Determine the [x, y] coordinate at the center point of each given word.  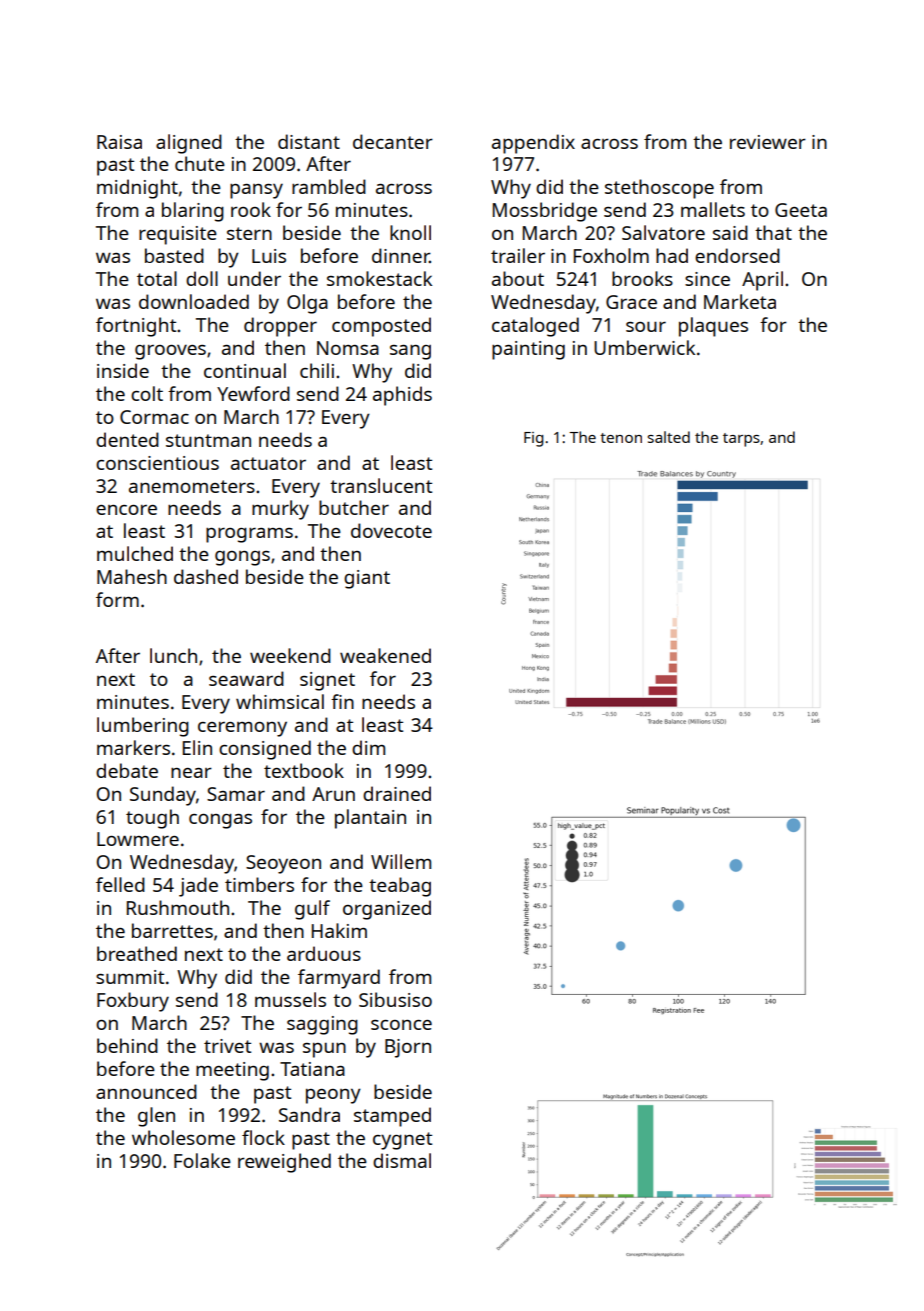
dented [127, 439]
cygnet [402, 1141]
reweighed [284, 1163]
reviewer [768, 142]
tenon [621, 438]
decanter [393, 141]
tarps [741, 440]
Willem [401, 861]
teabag [400, 887]
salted [669, 437]
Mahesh [132, 576]
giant [367, 579]
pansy [256, 191]
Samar [236, 794]
